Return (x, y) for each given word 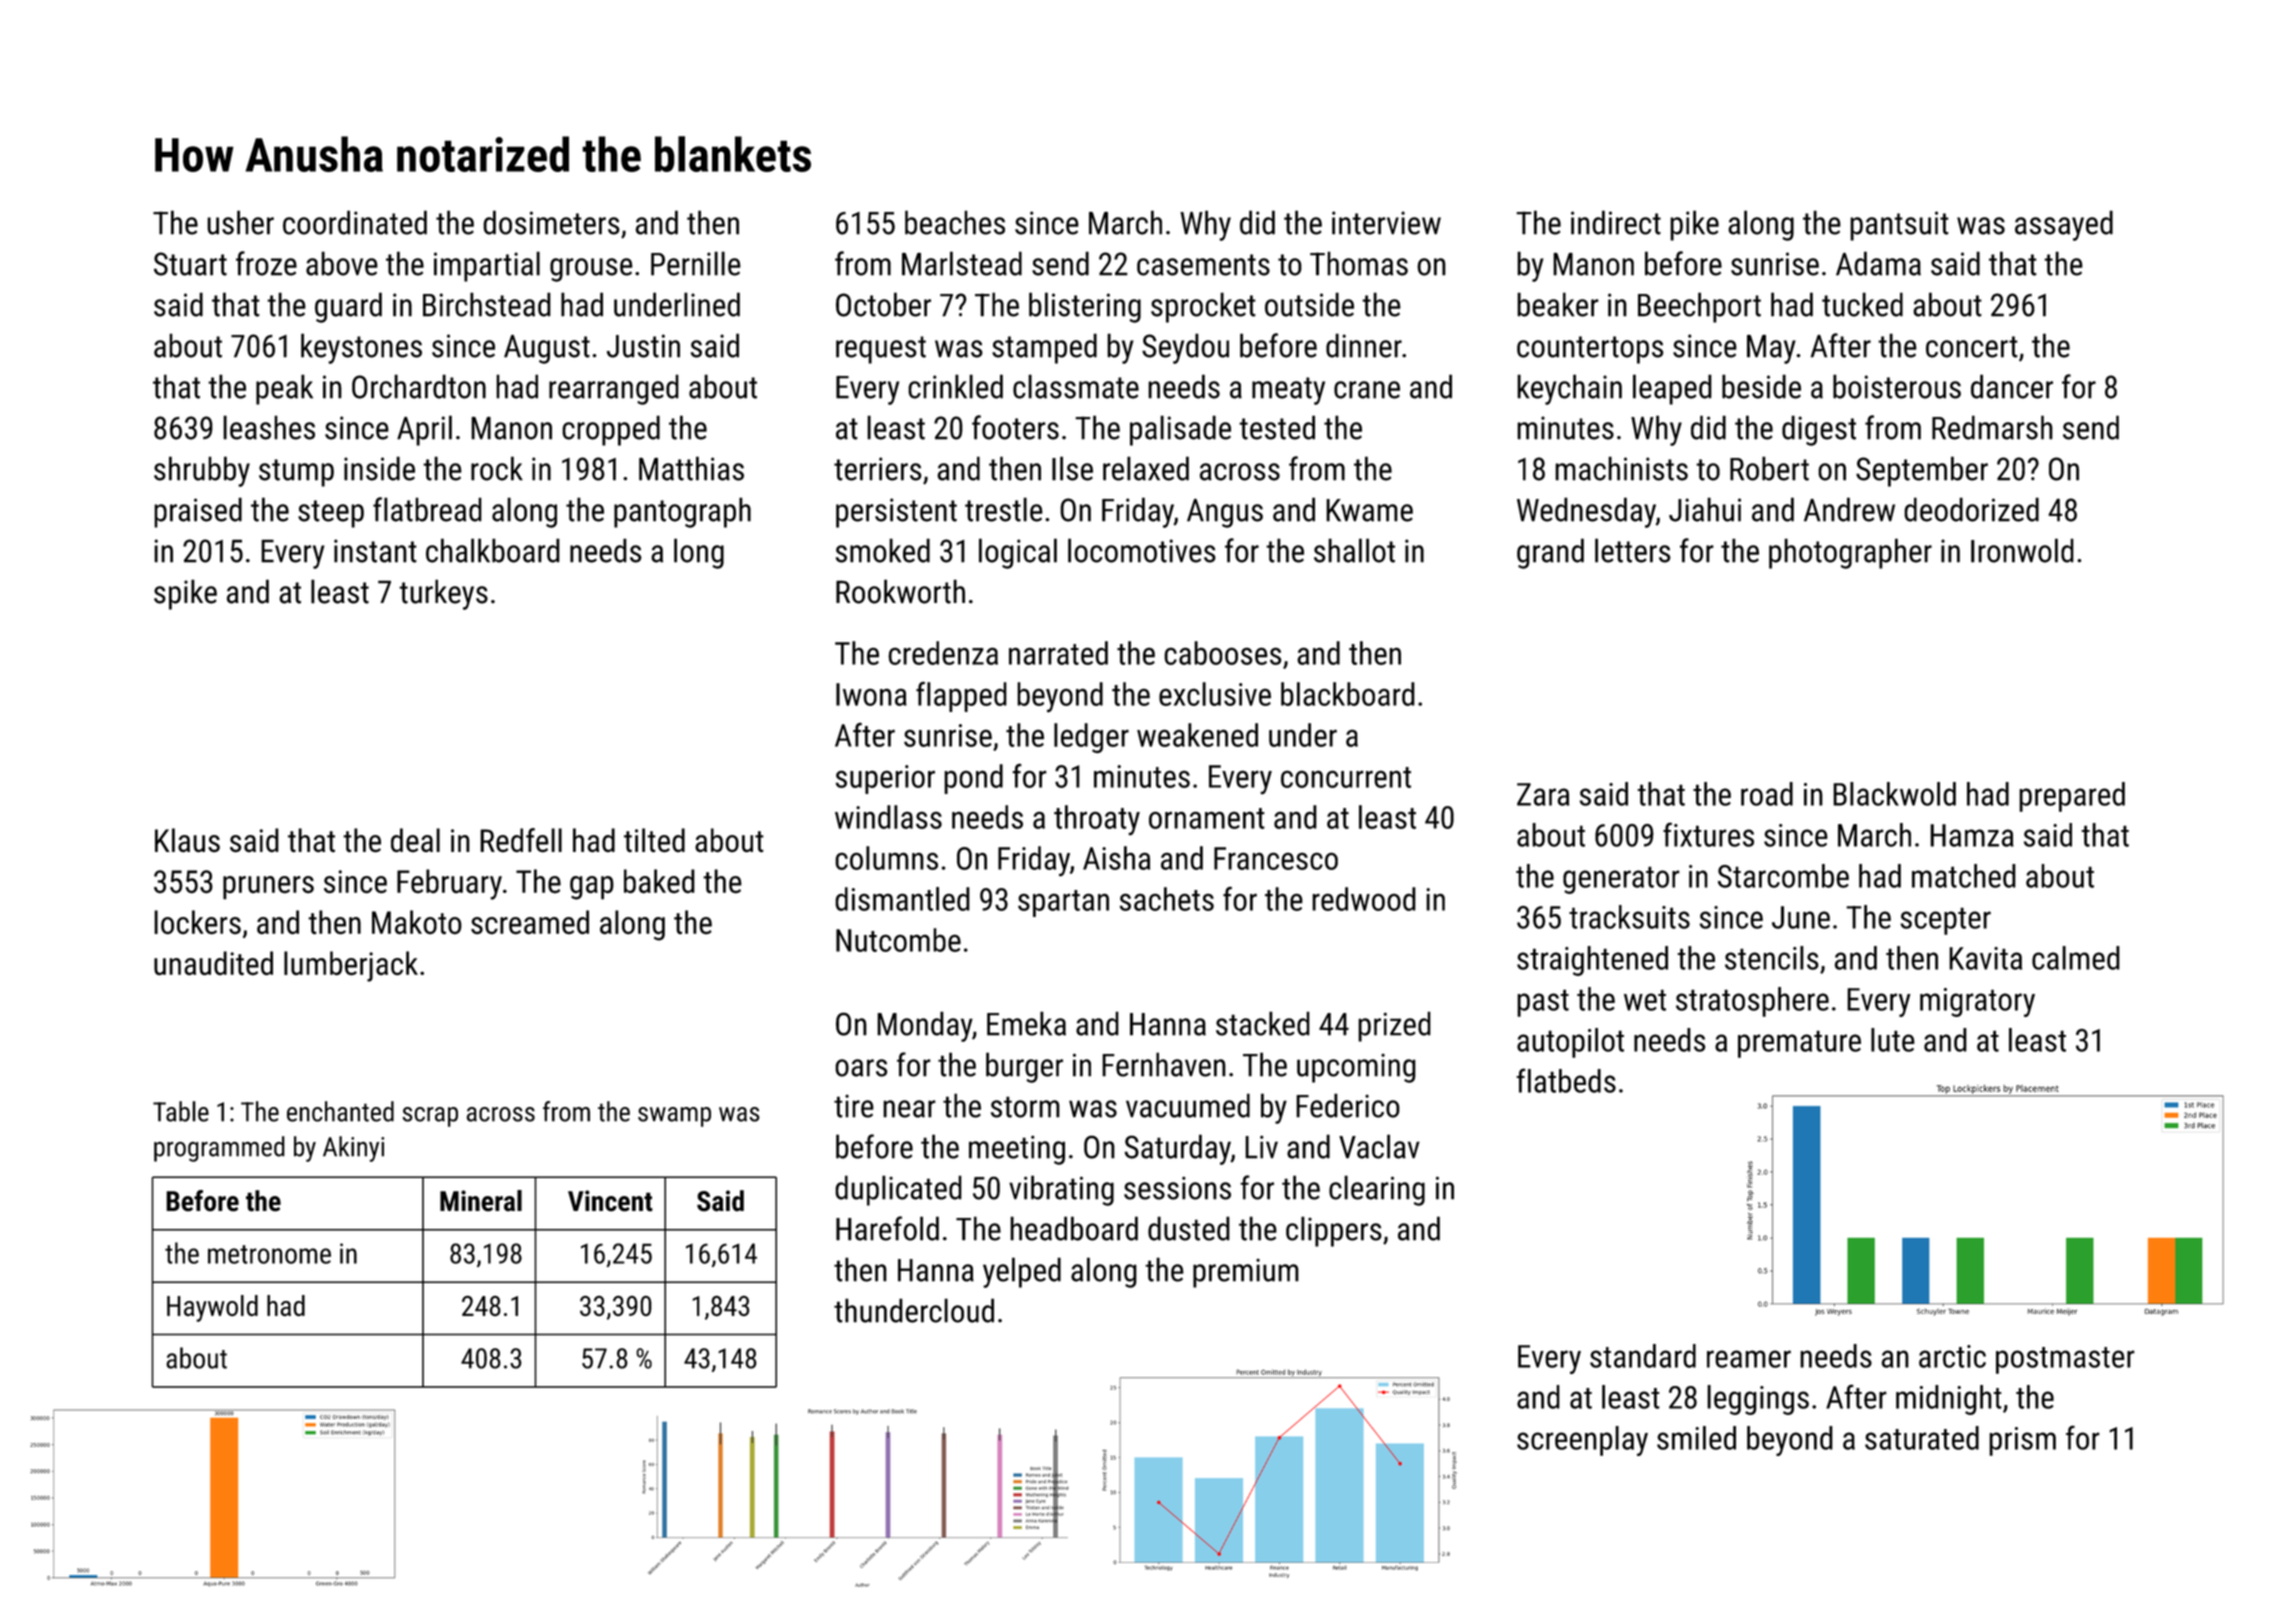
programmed (219, 1149)
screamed (530, 922)
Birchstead (487, 304)
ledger (1091, 738)
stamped (1044, 348)
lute (1893, 1040)
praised (198, 512)
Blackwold (1894, 794)
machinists (1621, 468)
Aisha (1116, 858)
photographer (1850, 553)
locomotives (1142, 550)
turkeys (443, 594)
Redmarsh (1992, 427)
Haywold (212, 1308)
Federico (1348, 1105)
